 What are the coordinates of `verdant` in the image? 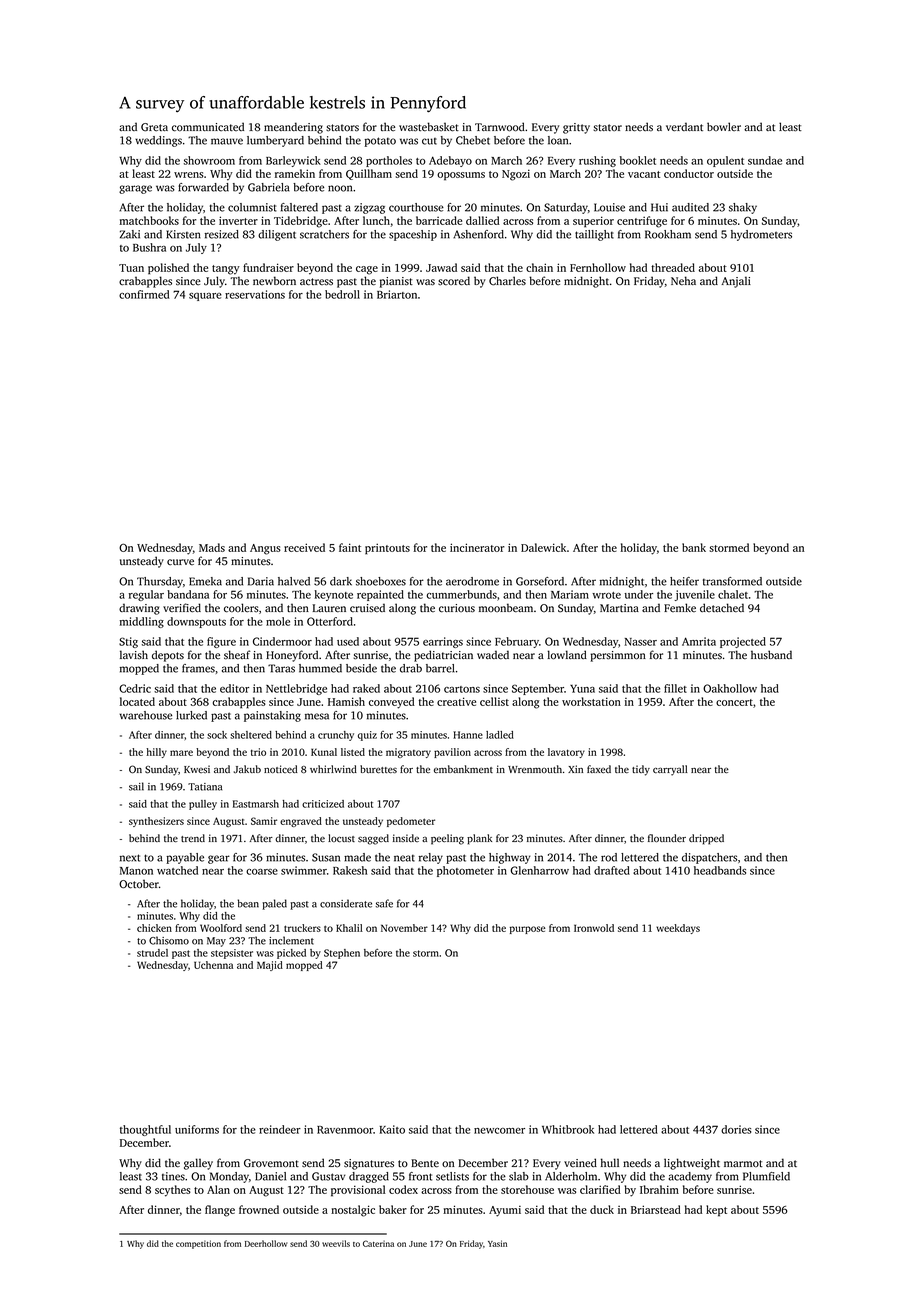 It's located at (684, 127).
